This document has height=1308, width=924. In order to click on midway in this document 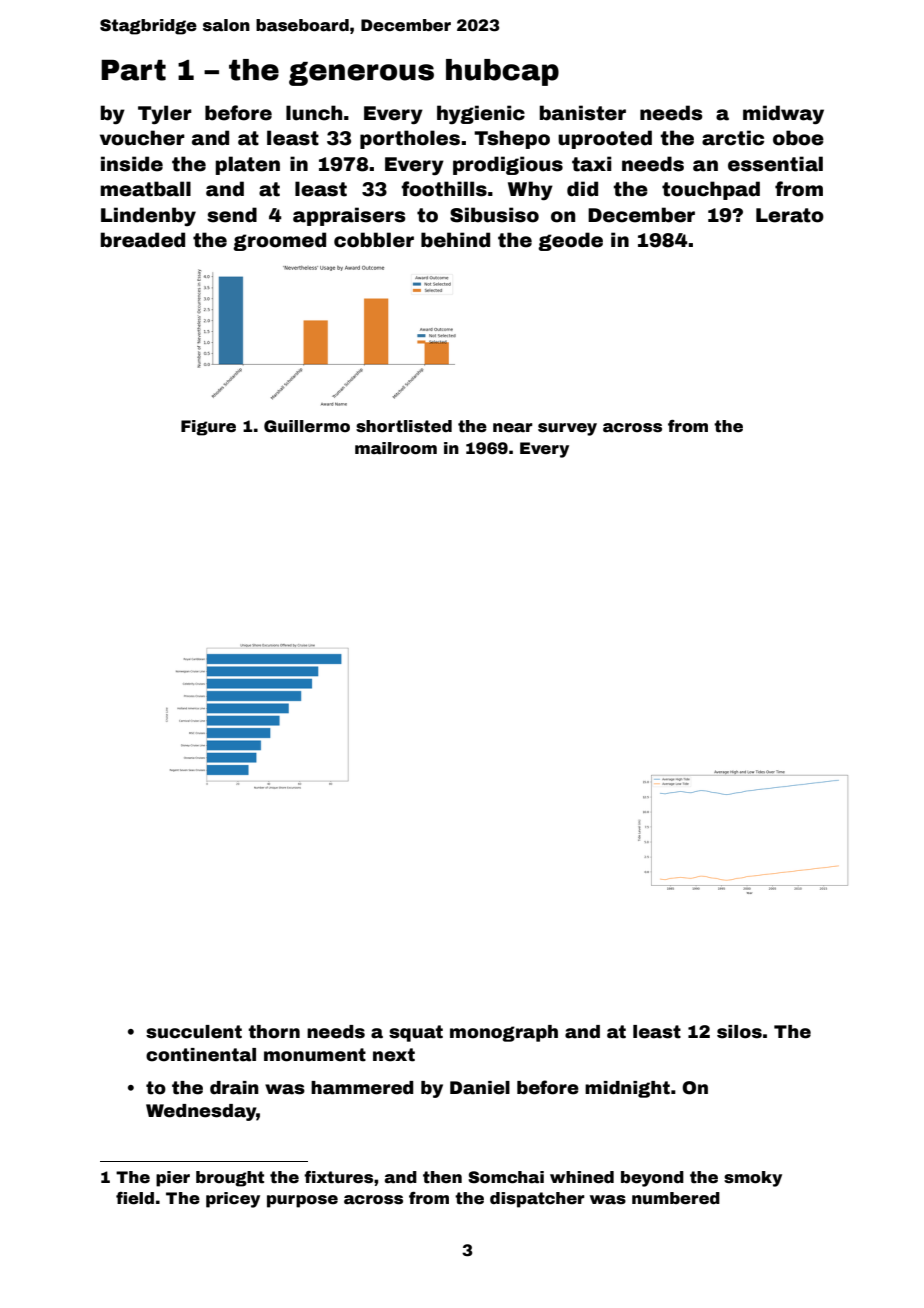, I will do `click(783, 115)`.
